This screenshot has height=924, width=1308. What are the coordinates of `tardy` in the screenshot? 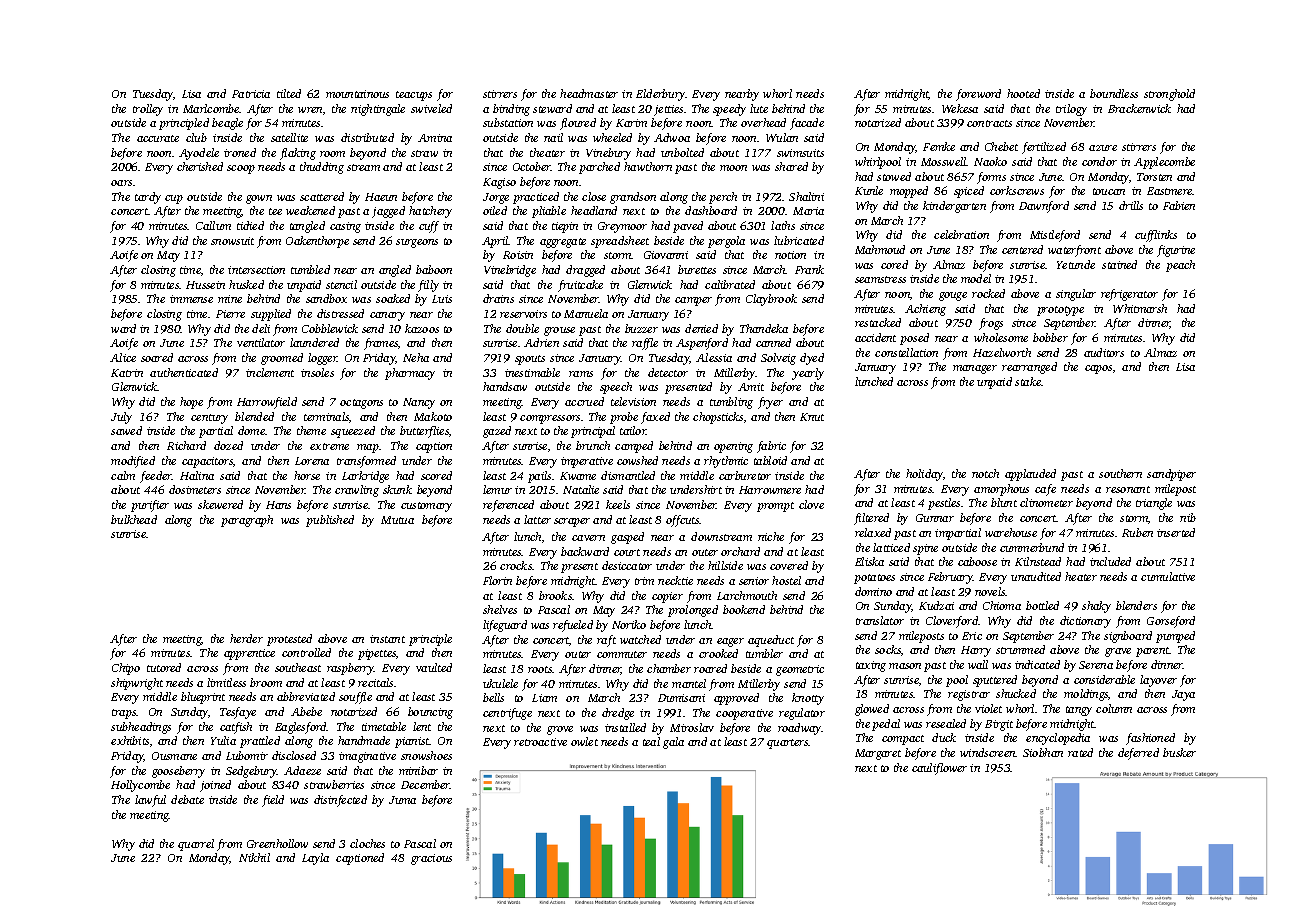 It's located at (148, 198).
